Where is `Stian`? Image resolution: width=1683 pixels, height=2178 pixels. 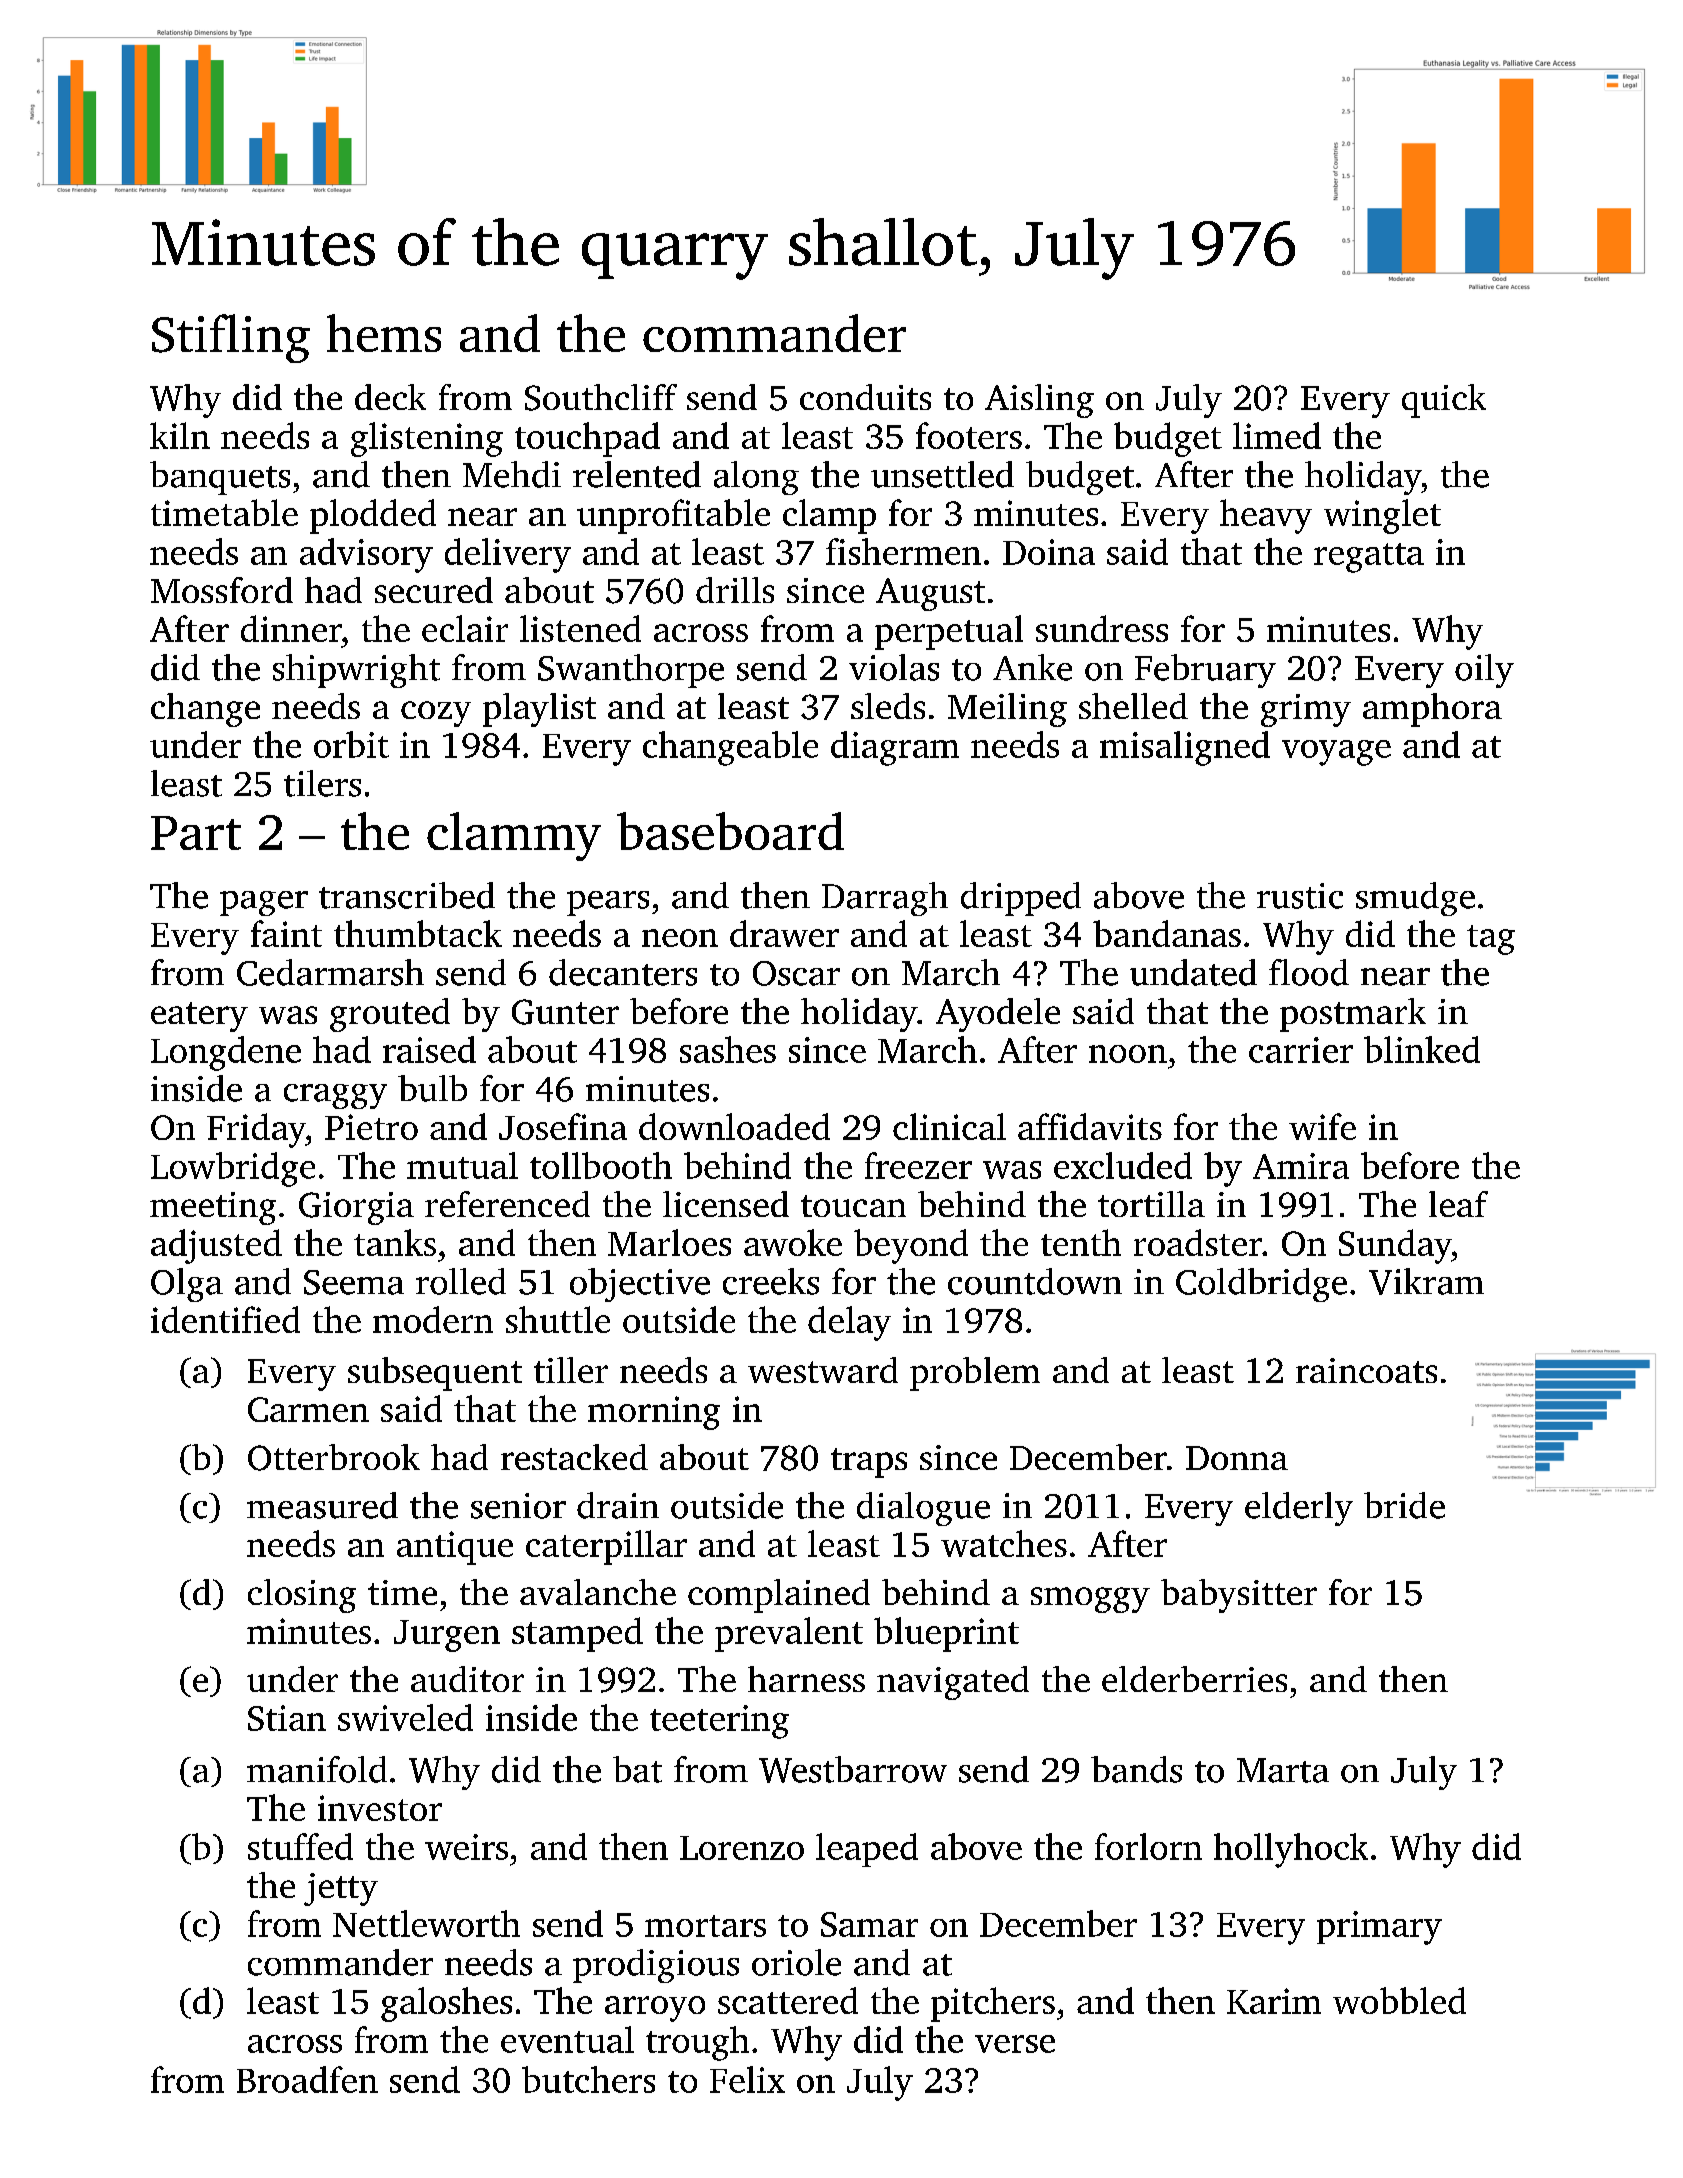 Stian is located at coordinates (287, 1718).
